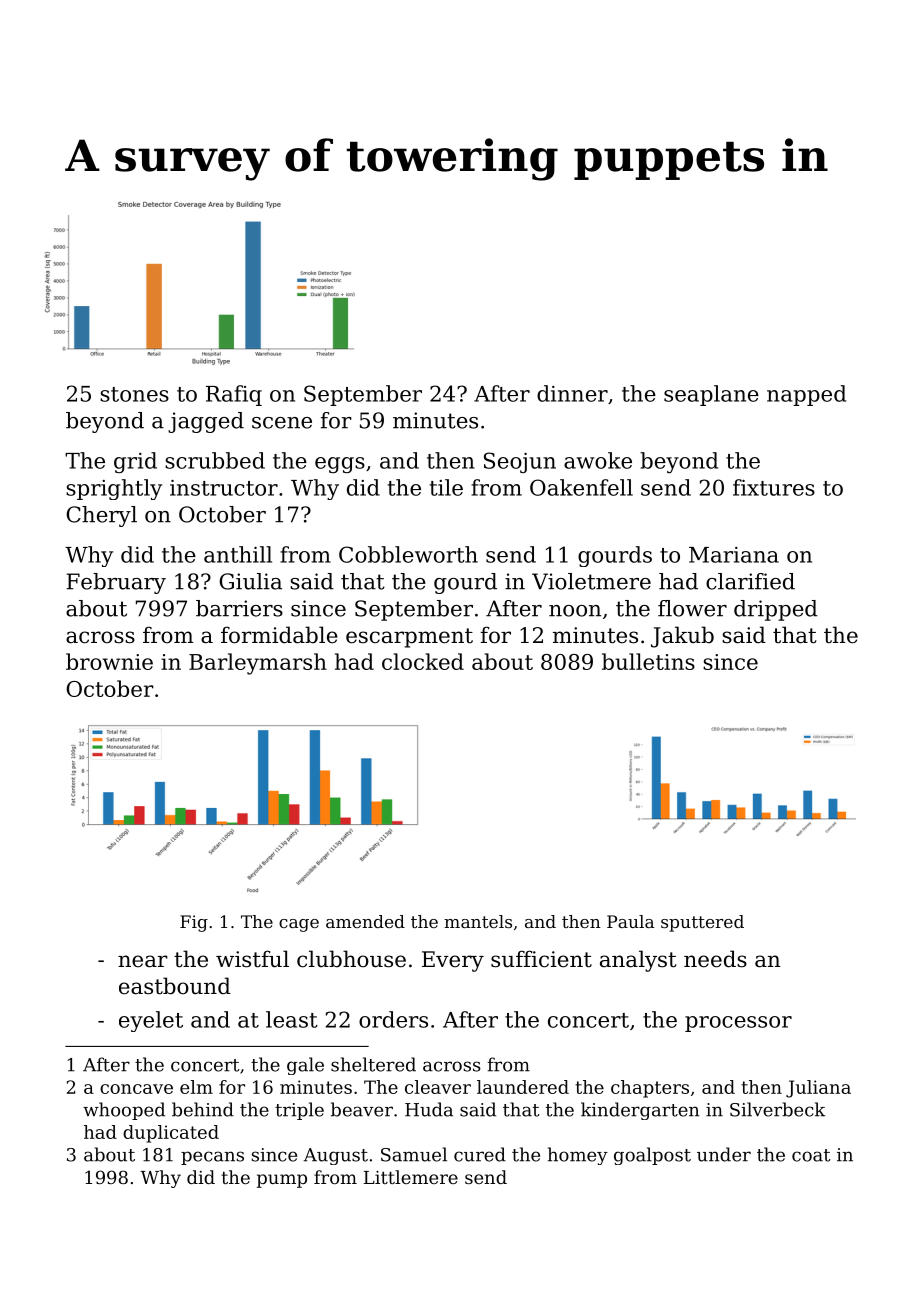 The width and height of the document is (924, 1311). I want to click on Littlemere, so click(411, 1177).
